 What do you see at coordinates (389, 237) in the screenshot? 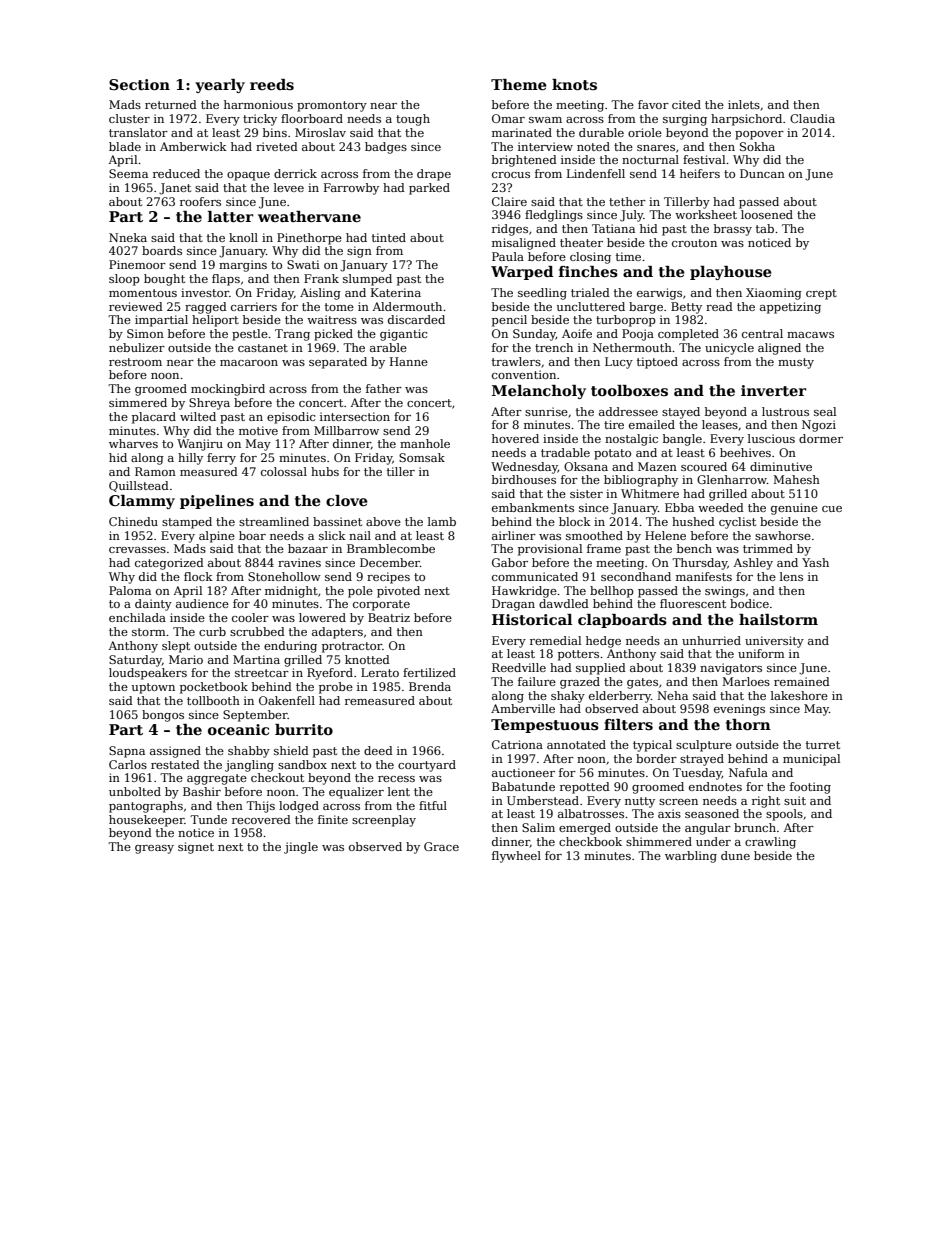
I see `tinted` at bounding box center [389, 237].
